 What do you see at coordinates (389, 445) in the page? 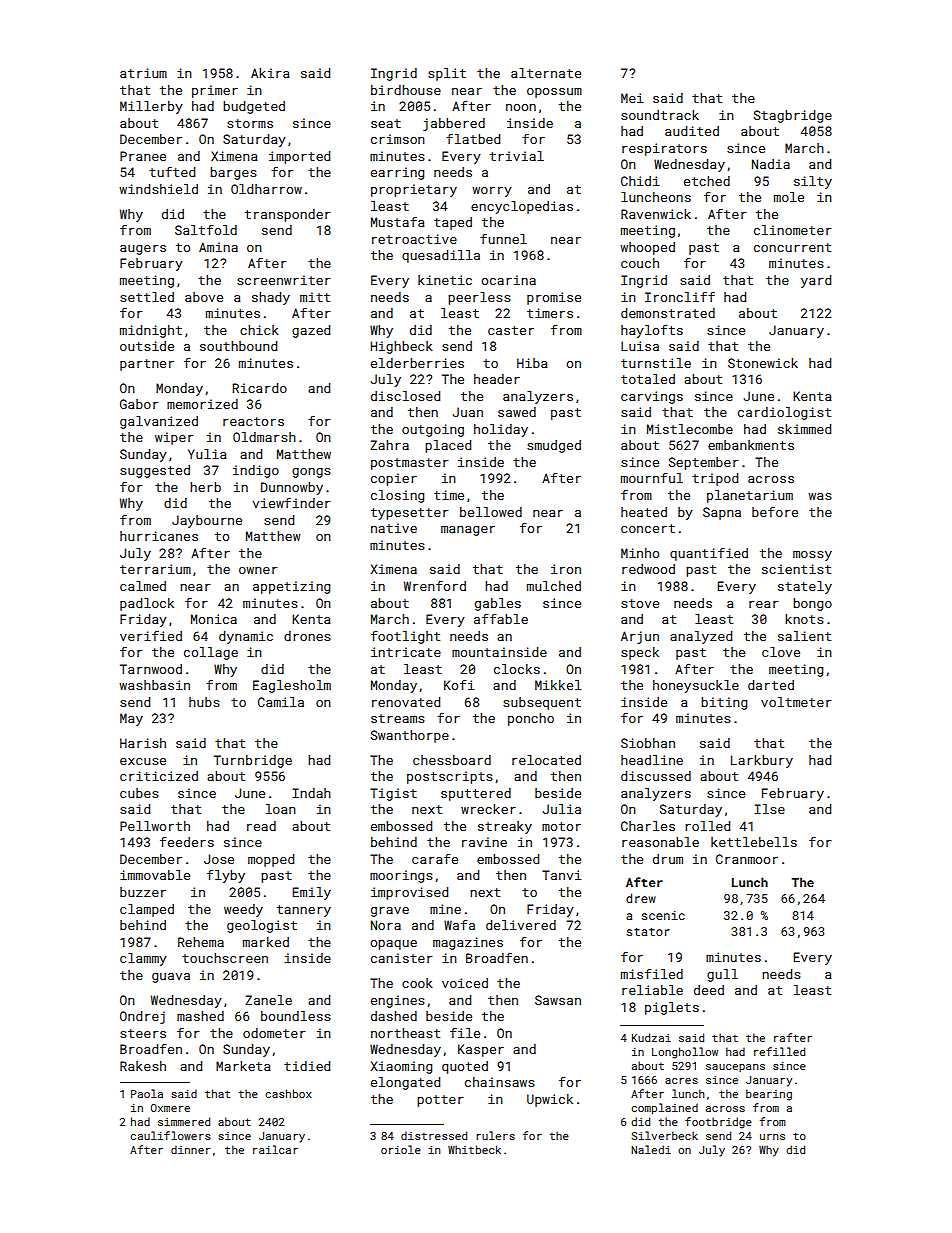
I see `Zahra` at bounding box center [389, 445].
